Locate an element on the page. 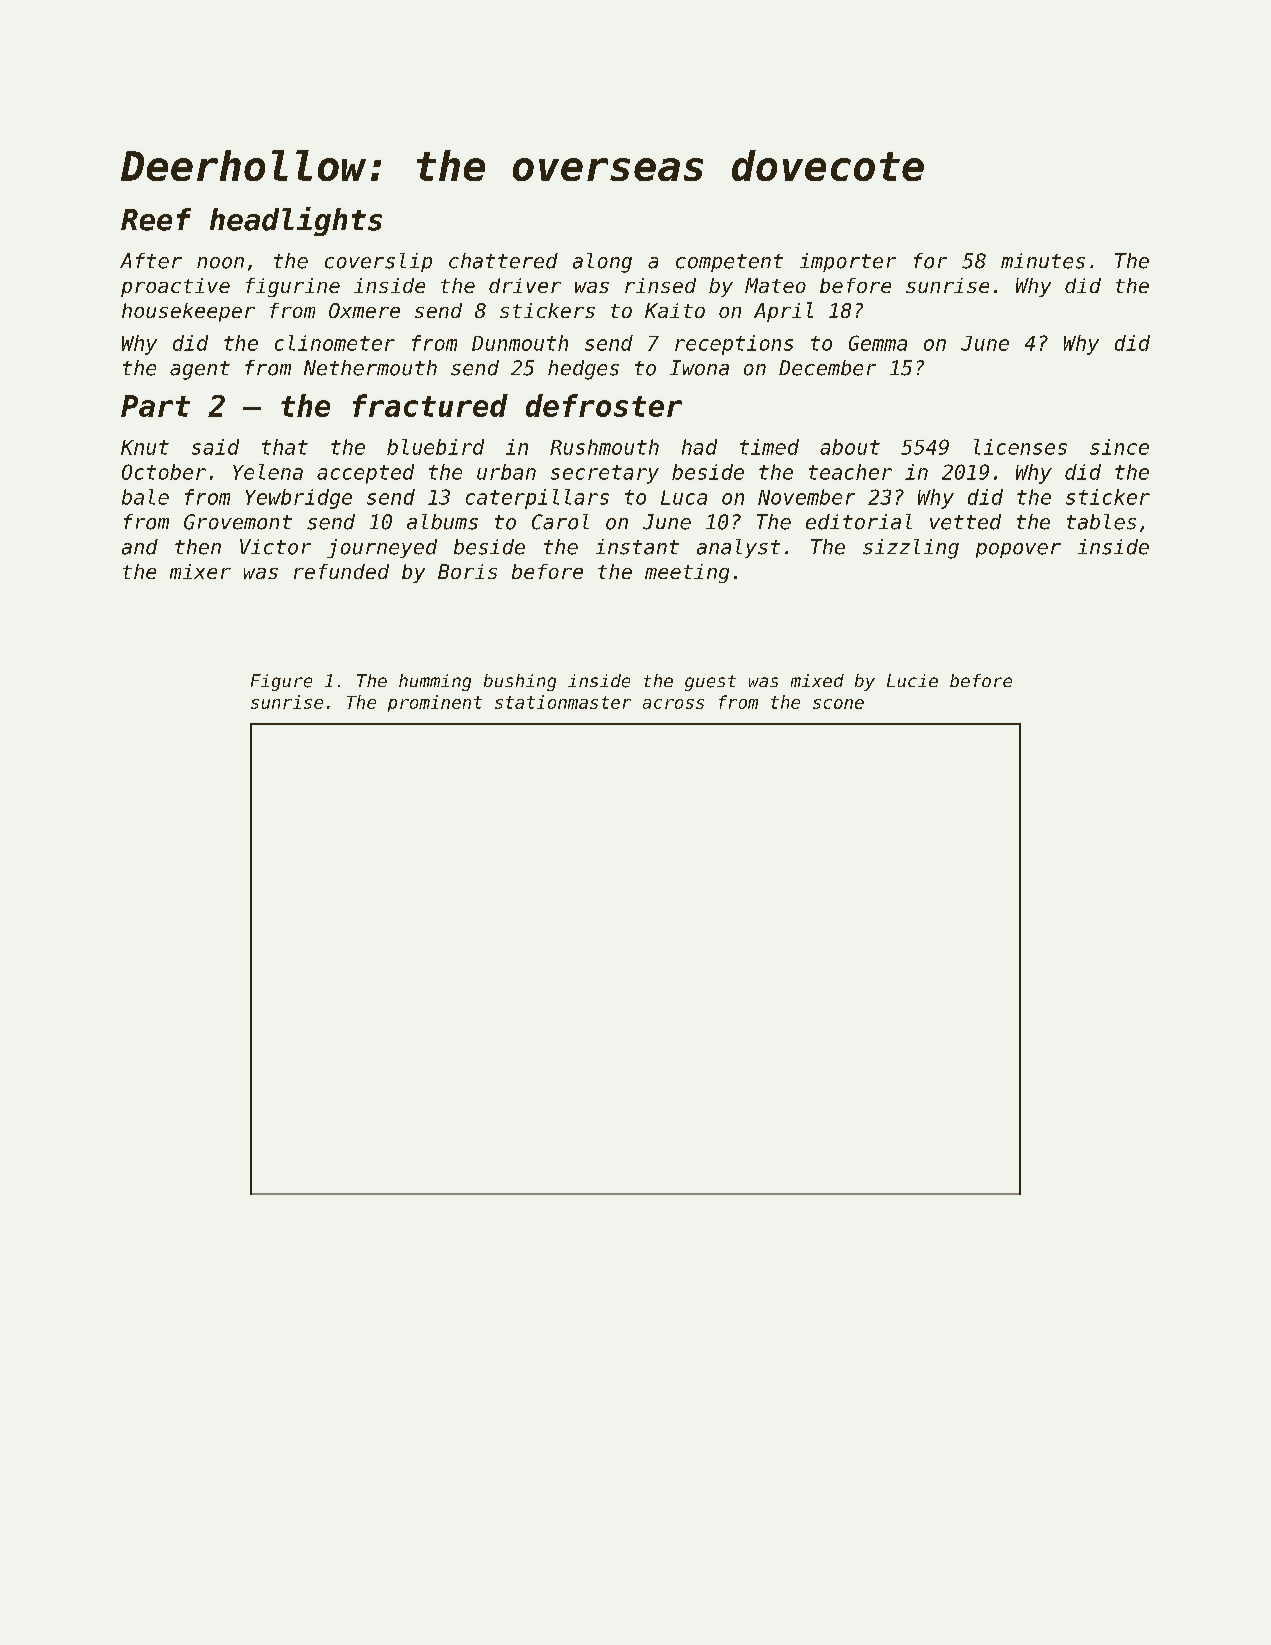 Image resolution: width=1271 pixels, height=1645 pixels. prominent is located at coordinates (435, 703).
